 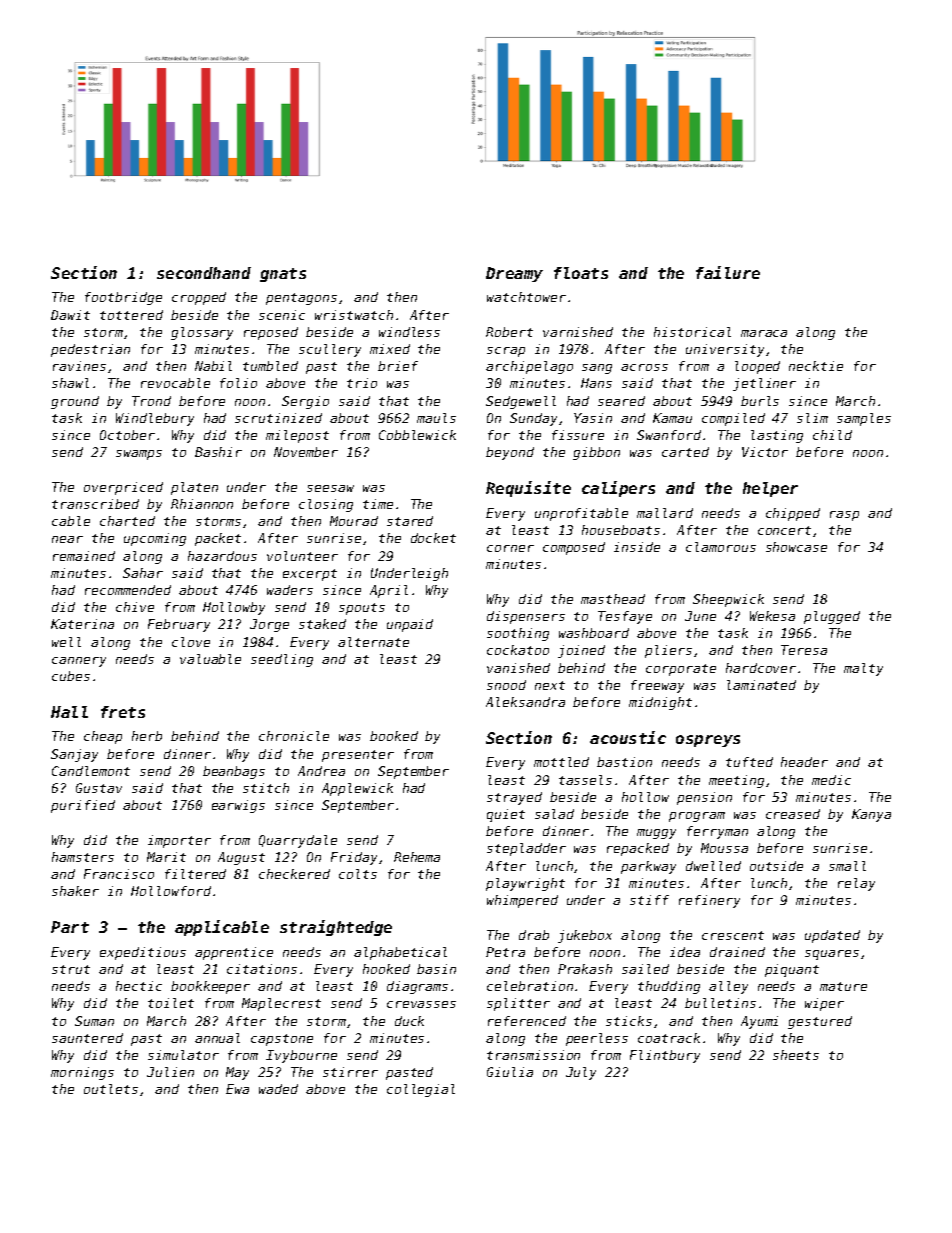 I want to click on medic, so click(x=831, y=780).
